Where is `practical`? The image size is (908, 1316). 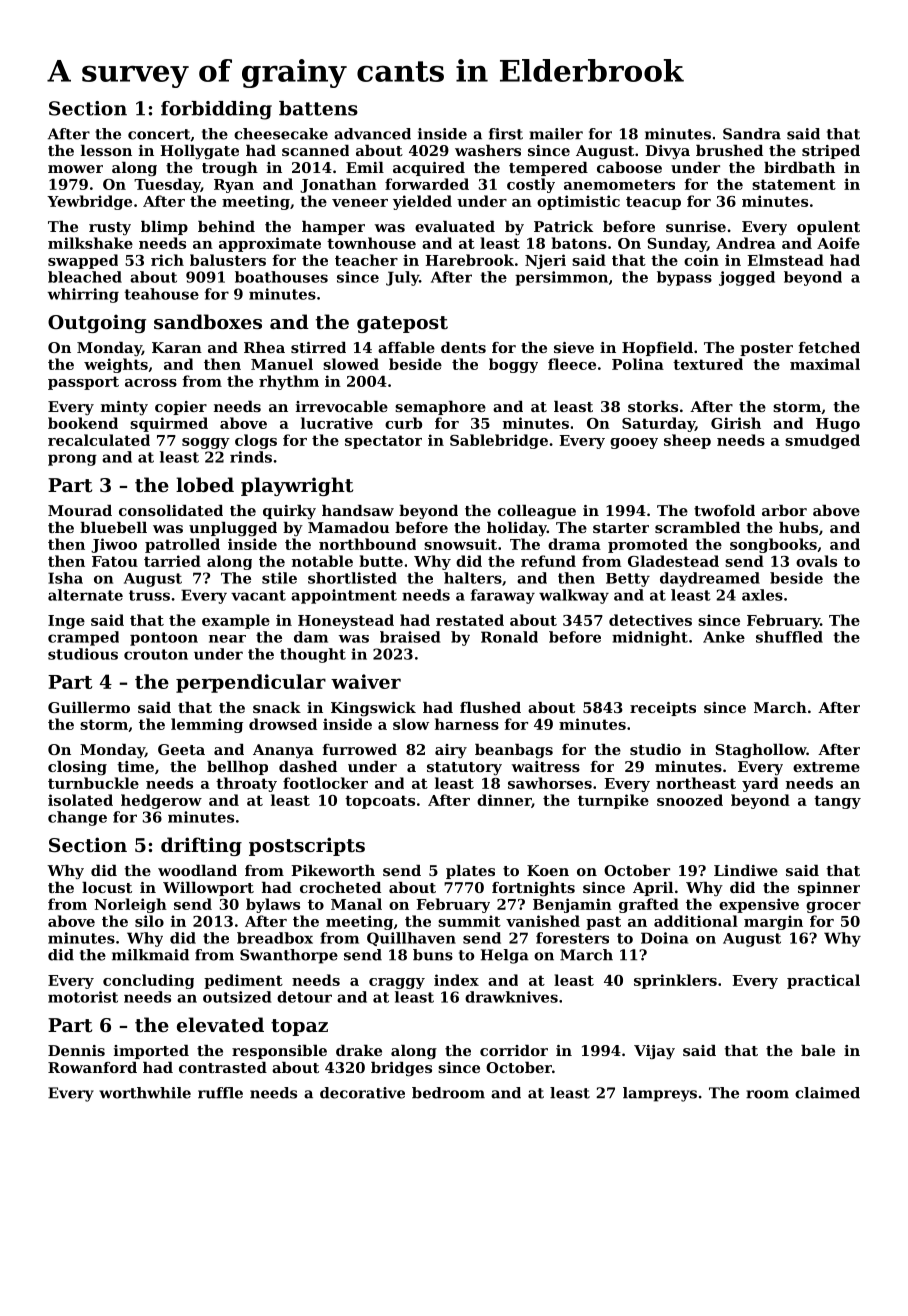
practical is located at coordinates (823, 981).
